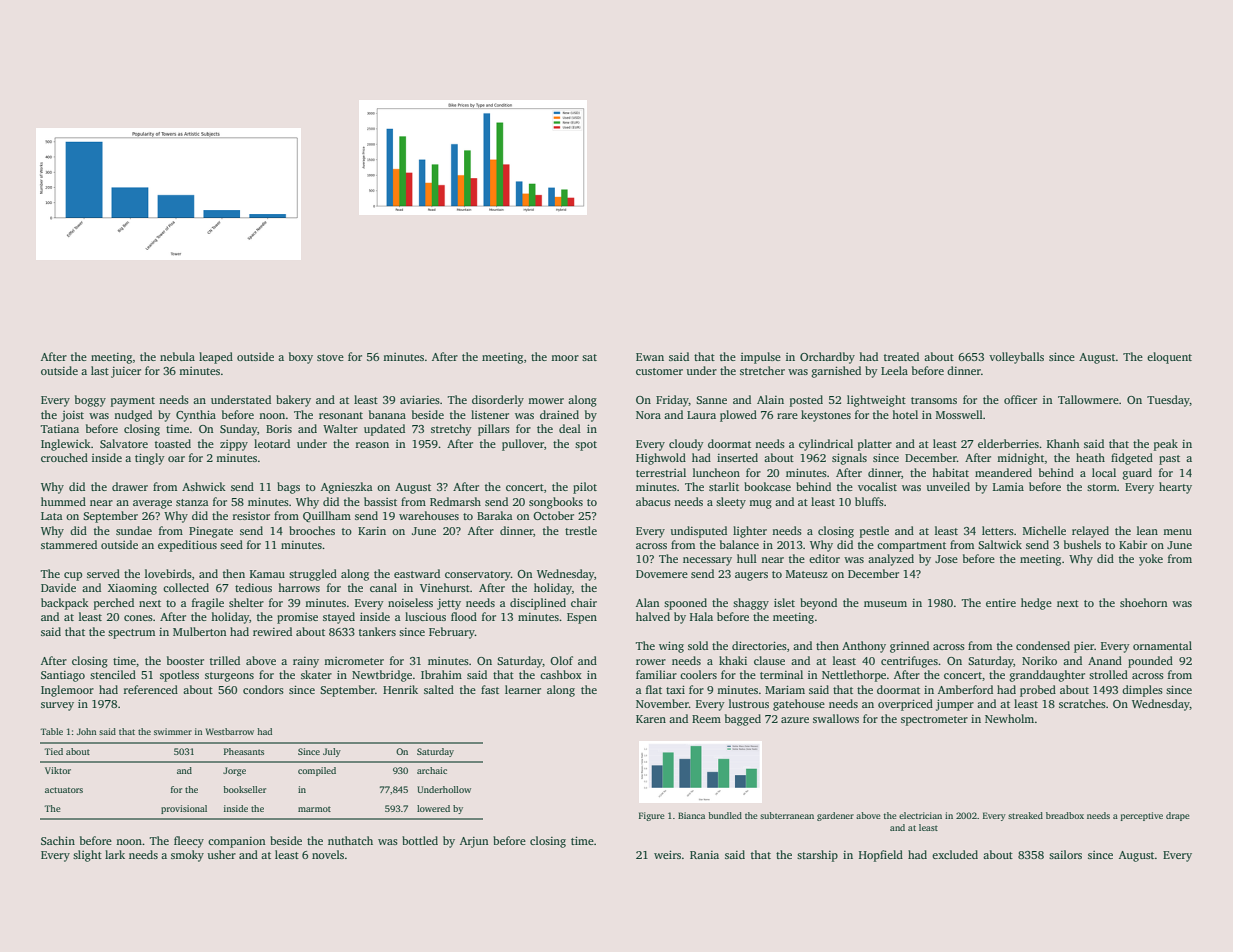 Image resolution: width=1233 pixels, height=952 pixels. Describe the element at coordinates (314, 809) in the screenshot. I see `marmot` at that location.
